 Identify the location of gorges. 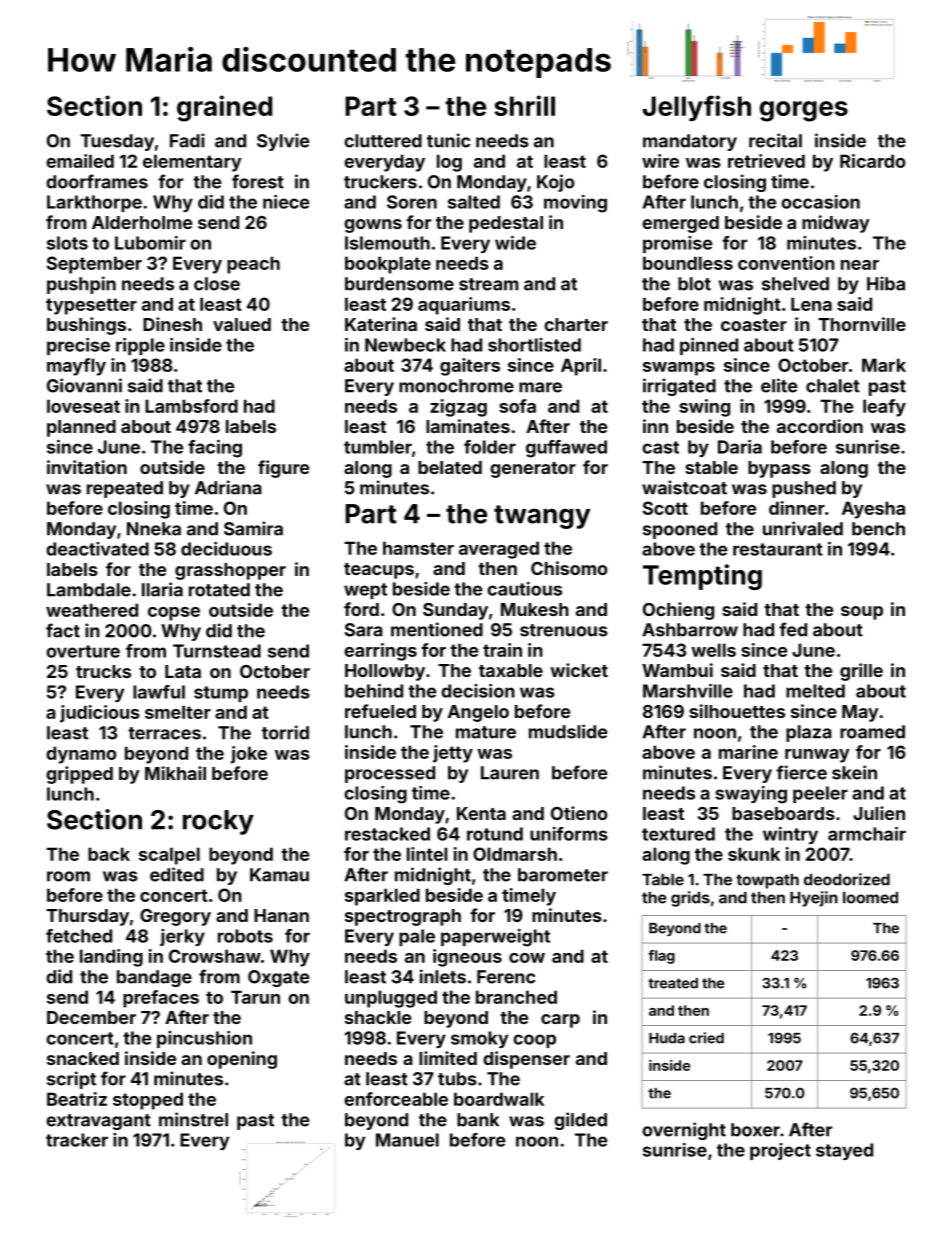
(804, 111).
